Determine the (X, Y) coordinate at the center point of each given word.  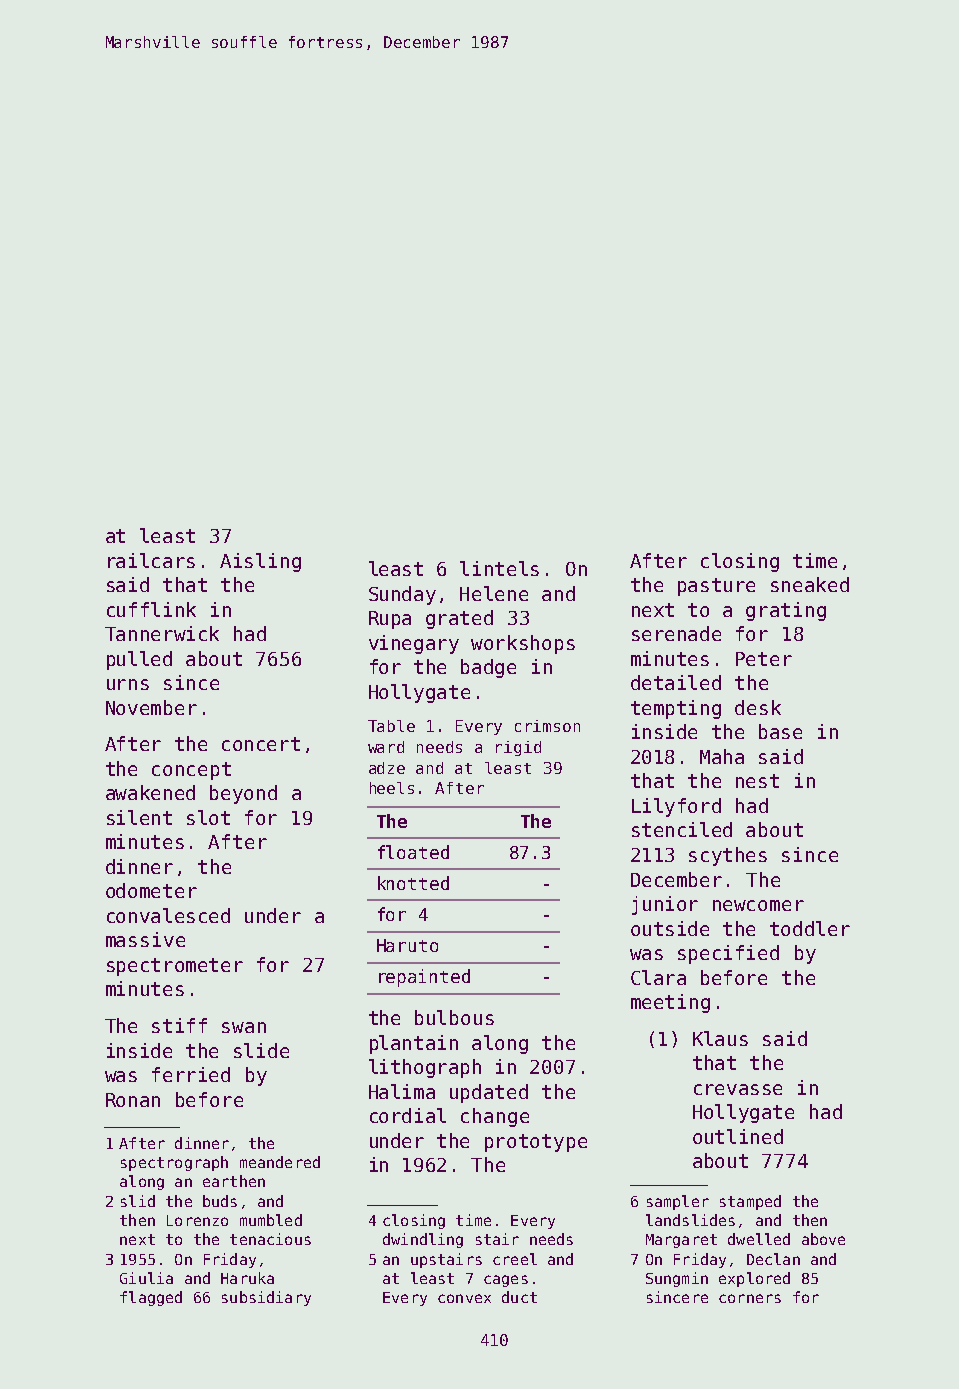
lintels (499, 568)
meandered (280, 1162)
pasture (716, 587)
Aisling (260, 562)
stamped (750, 1202)
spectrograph (174, 1163)
